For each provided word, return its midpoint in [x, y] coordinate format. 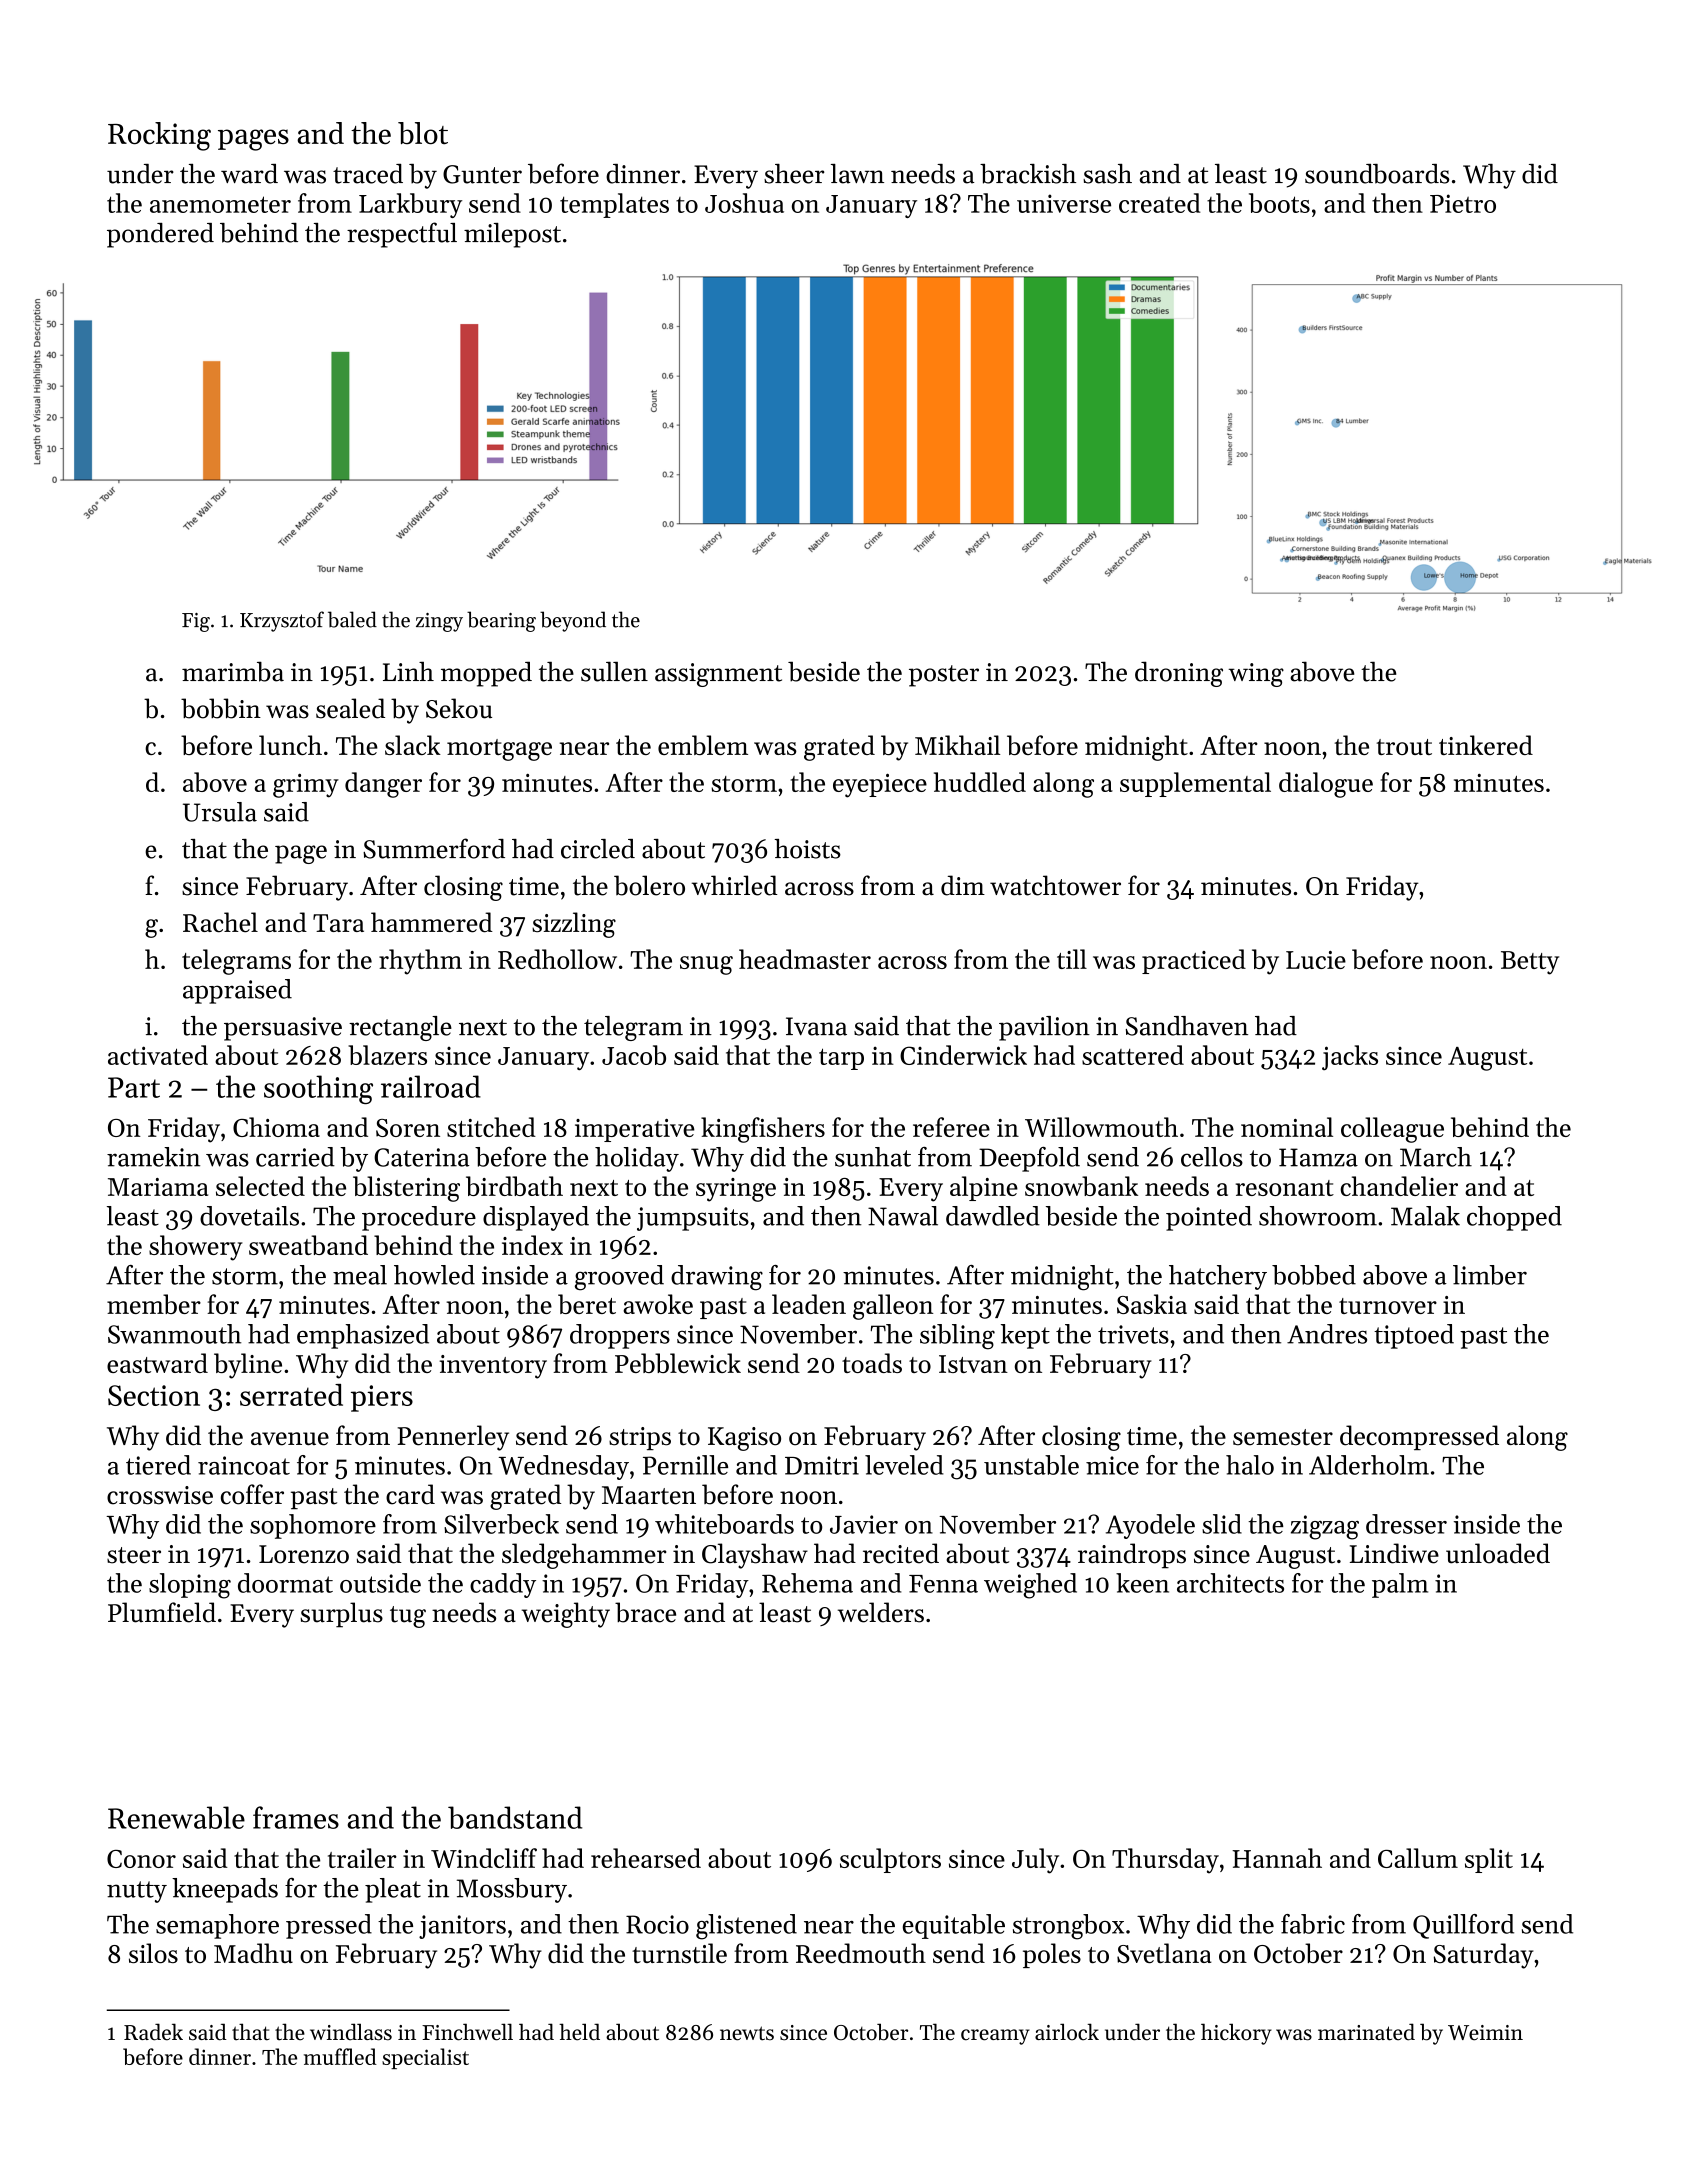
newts [747, 2033]
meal [360, 1275]
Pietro [1463, 203]
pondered [160, 235]
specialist [425, 2058]
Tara [338, 923]
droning [1179, 674]
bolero [649, 885]
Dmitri [822, 1465]
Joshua [744, 203]
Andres [1327, 1334]
